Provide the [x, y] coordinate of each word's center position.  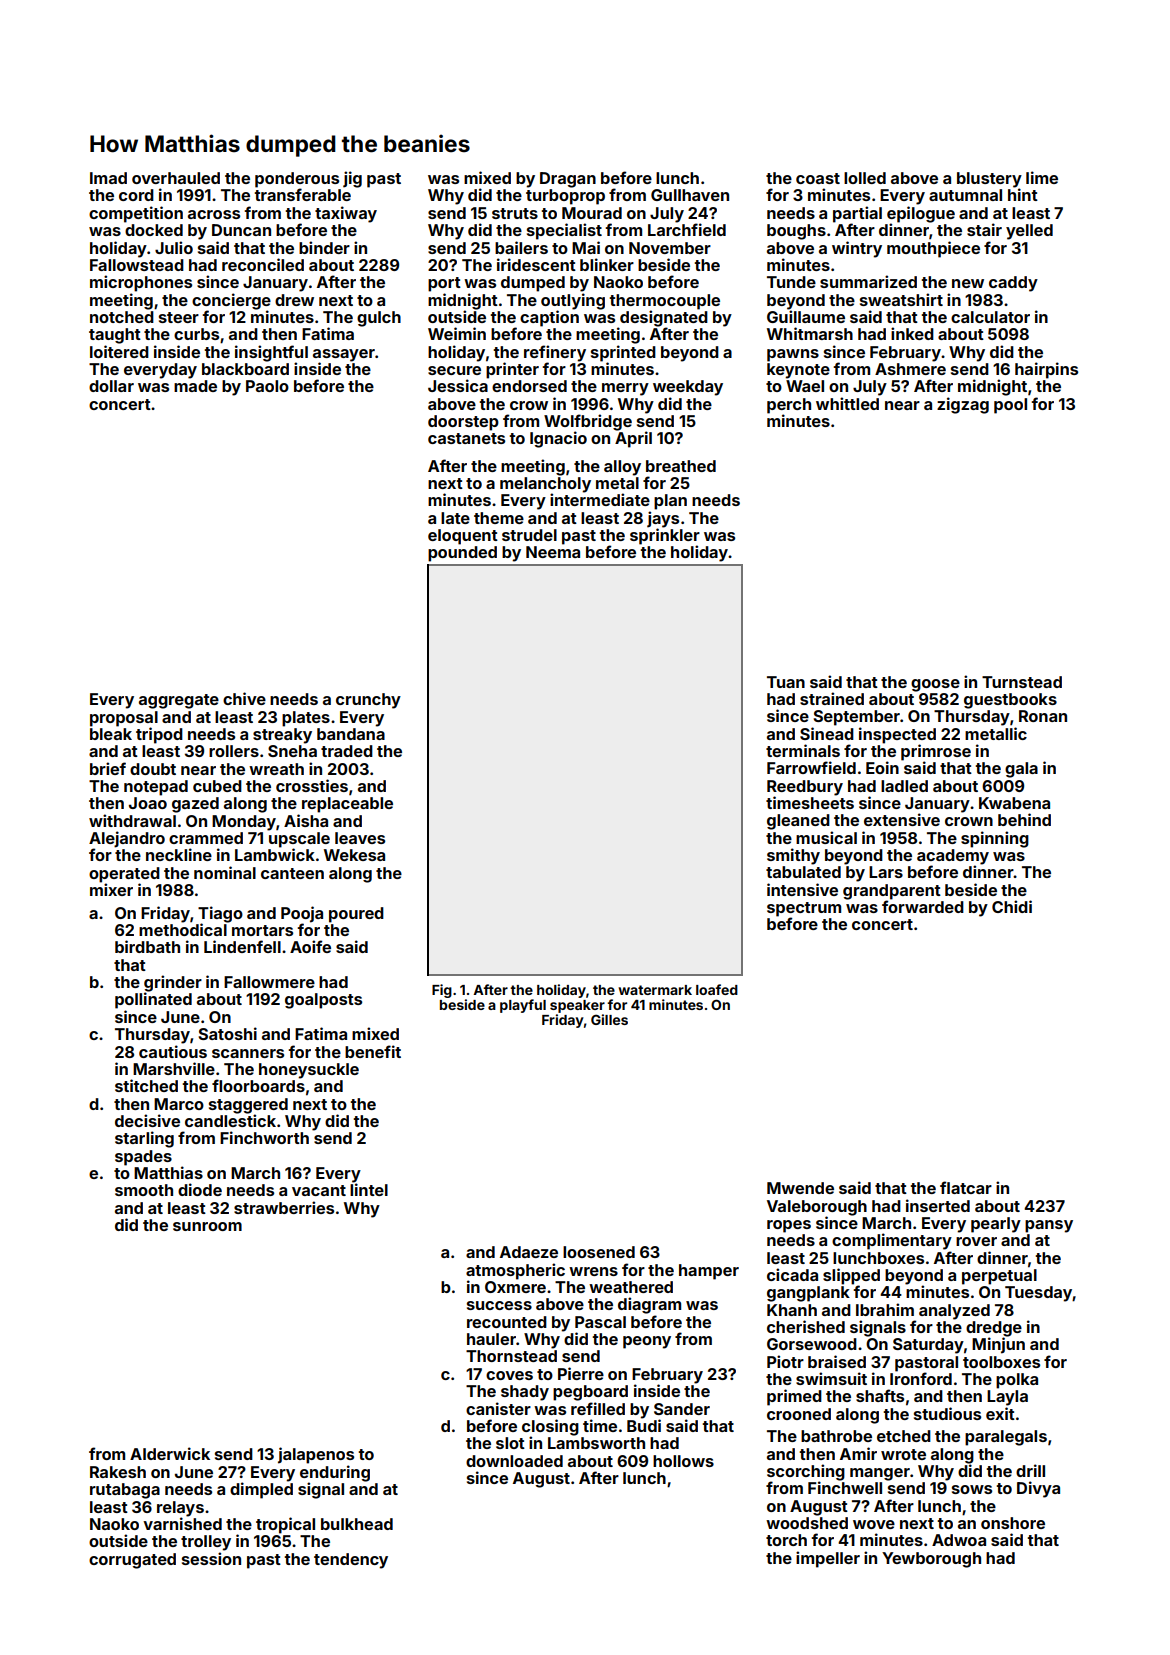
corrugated [132, 1561]
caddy [1013, 284]
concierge [231, 301]
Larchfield [687, 229]
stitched [146, 1085]
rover [976, 1241]
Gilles [609, 1019]
